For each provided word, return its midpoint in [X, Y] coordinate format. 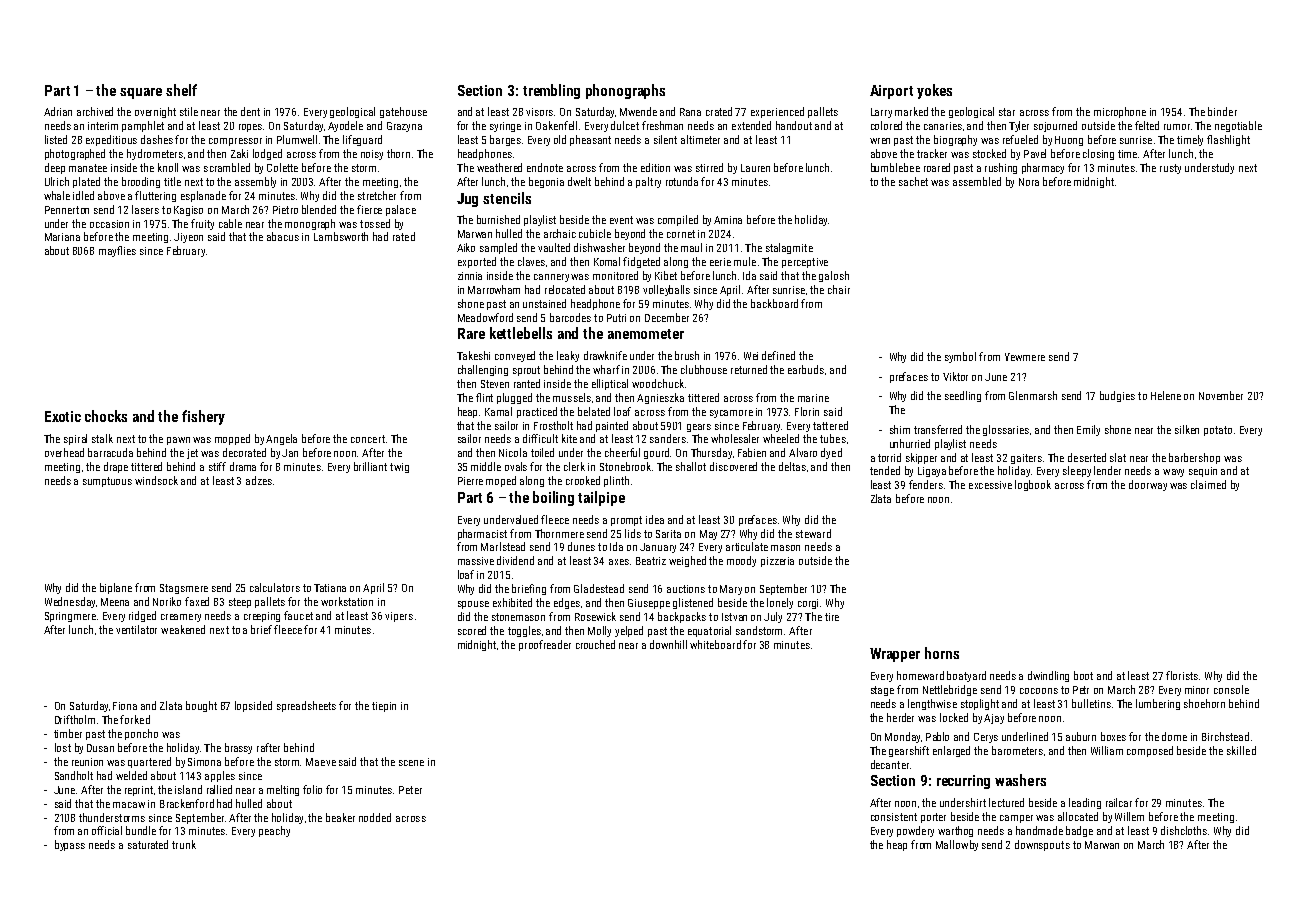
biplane [116, 588]
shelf [181, 90]
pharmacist [482, 534]
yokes [934, 91]
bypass [70, 845]
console [1231, 689]
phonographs [625, 91]
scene [411, 763]
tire [832, 617]
